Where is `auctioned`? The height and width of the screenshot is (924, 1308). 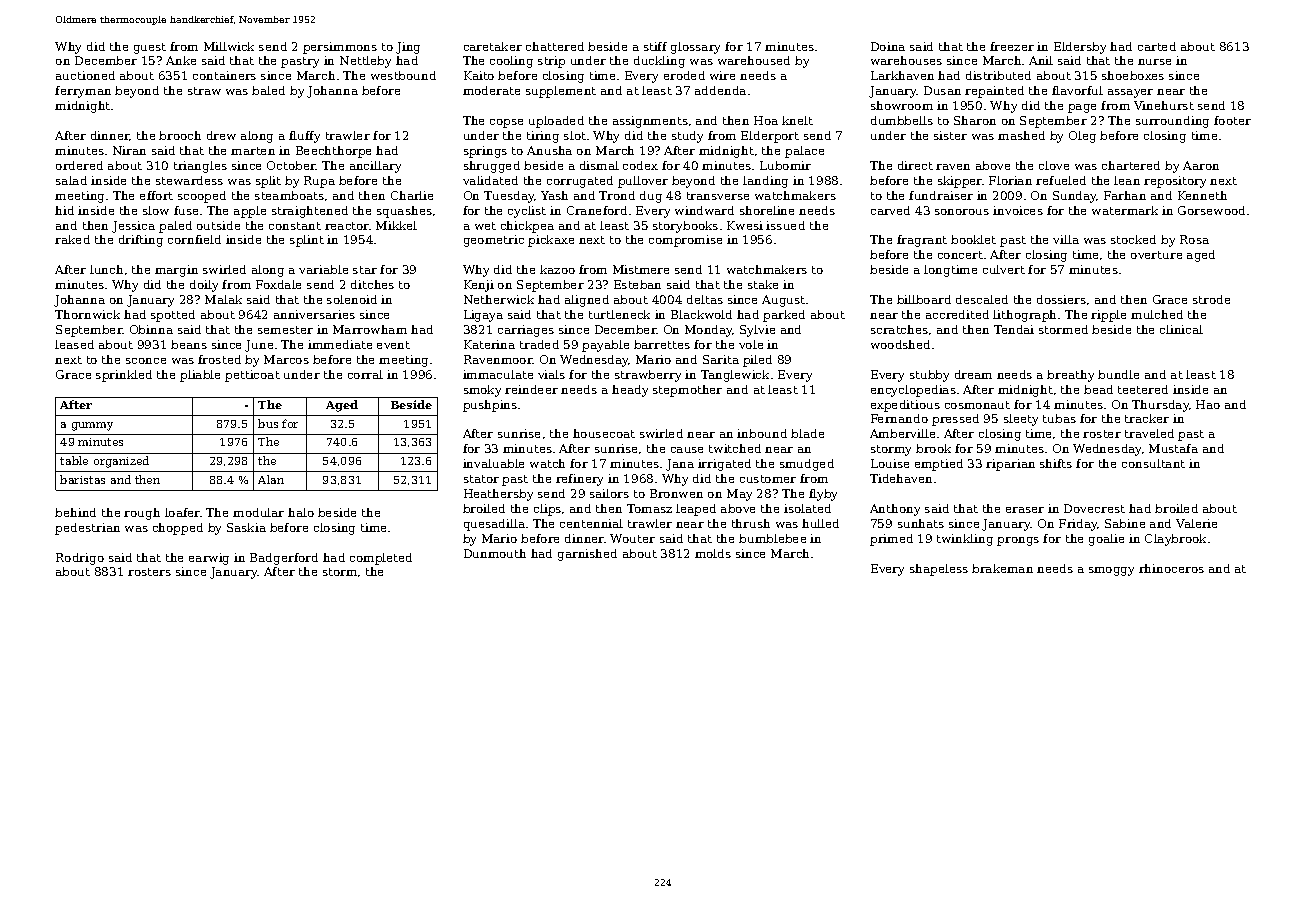
auctioned is located at coordinates (85, 75).
